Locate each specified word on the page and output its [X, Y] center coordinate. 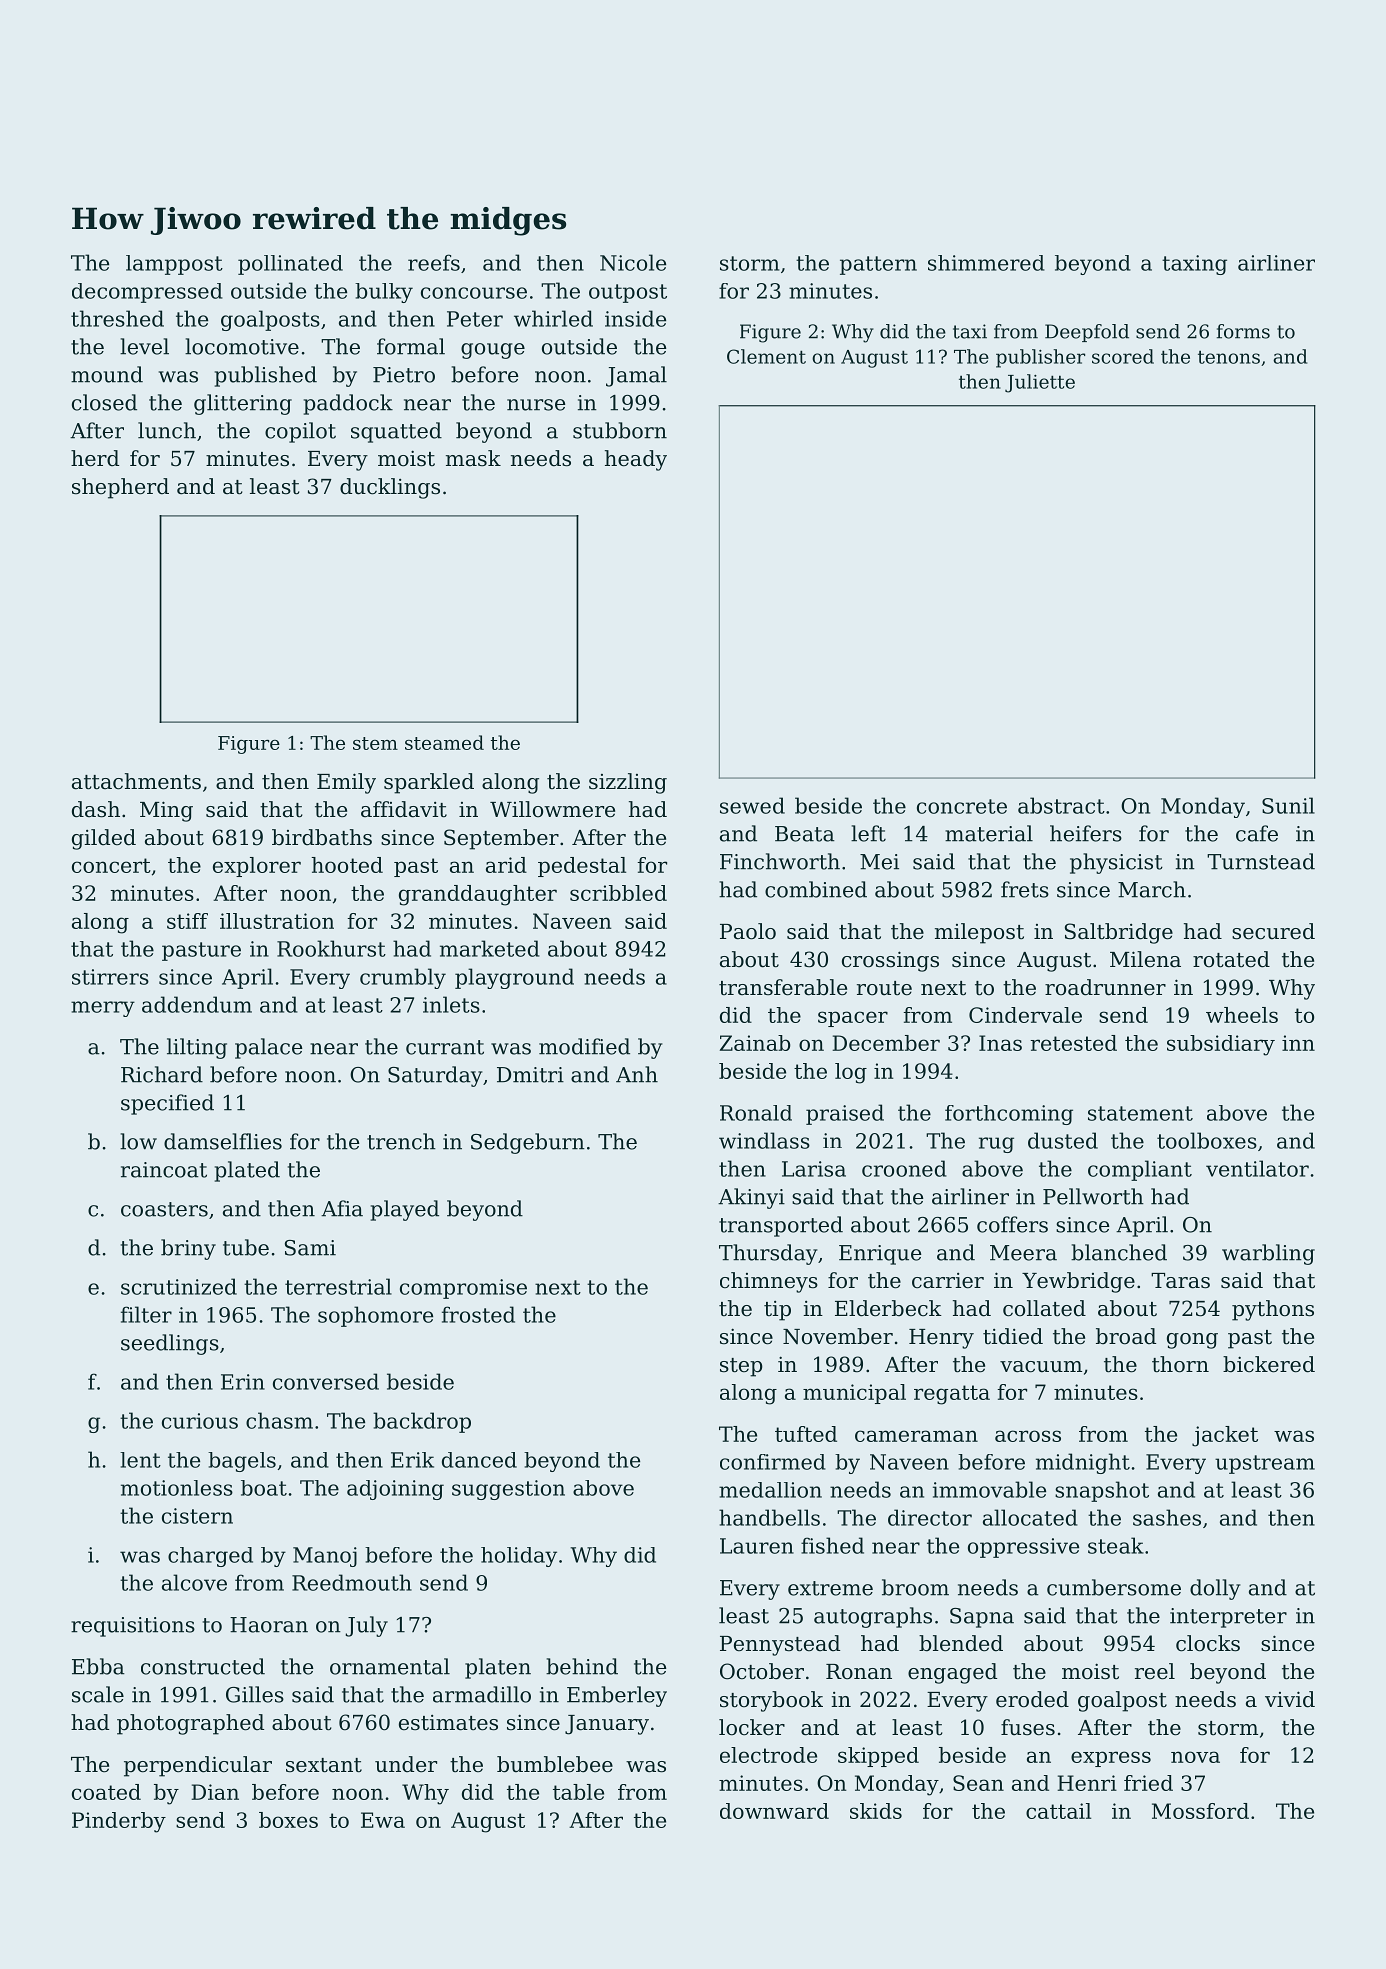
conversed [326, 1381]
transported [781, 1226]
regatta [952, 1395]
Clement [766, 356]
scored [1123, 356]
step [741, 1367]
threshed [117, 318]
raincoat [164, 1170]
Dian [215, 1792]
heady [636, 460]
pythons [1273, 1310]
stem [375, 743]
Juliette [1040, 383]
